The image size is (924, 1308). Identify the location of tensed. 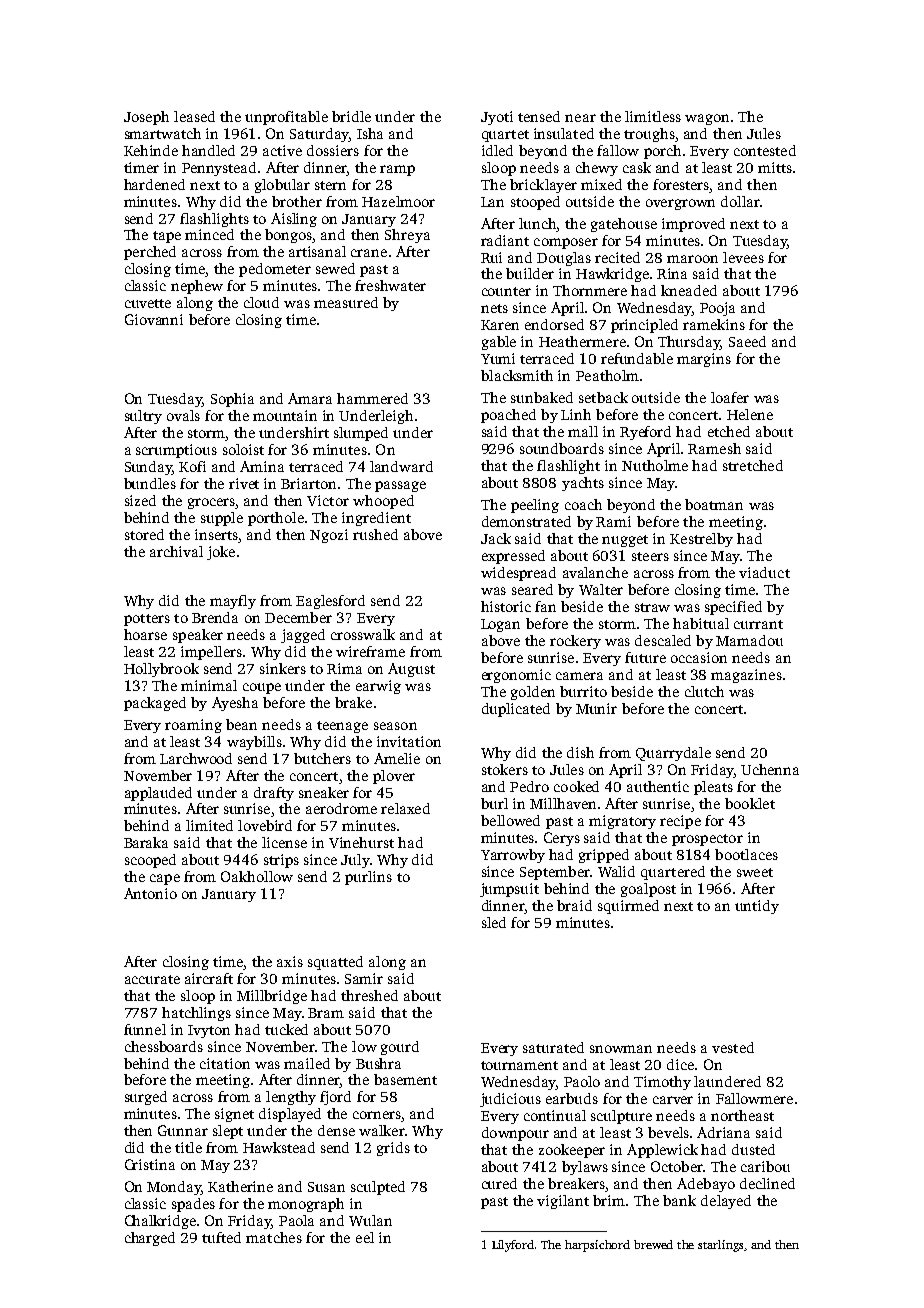
(539, 116).
